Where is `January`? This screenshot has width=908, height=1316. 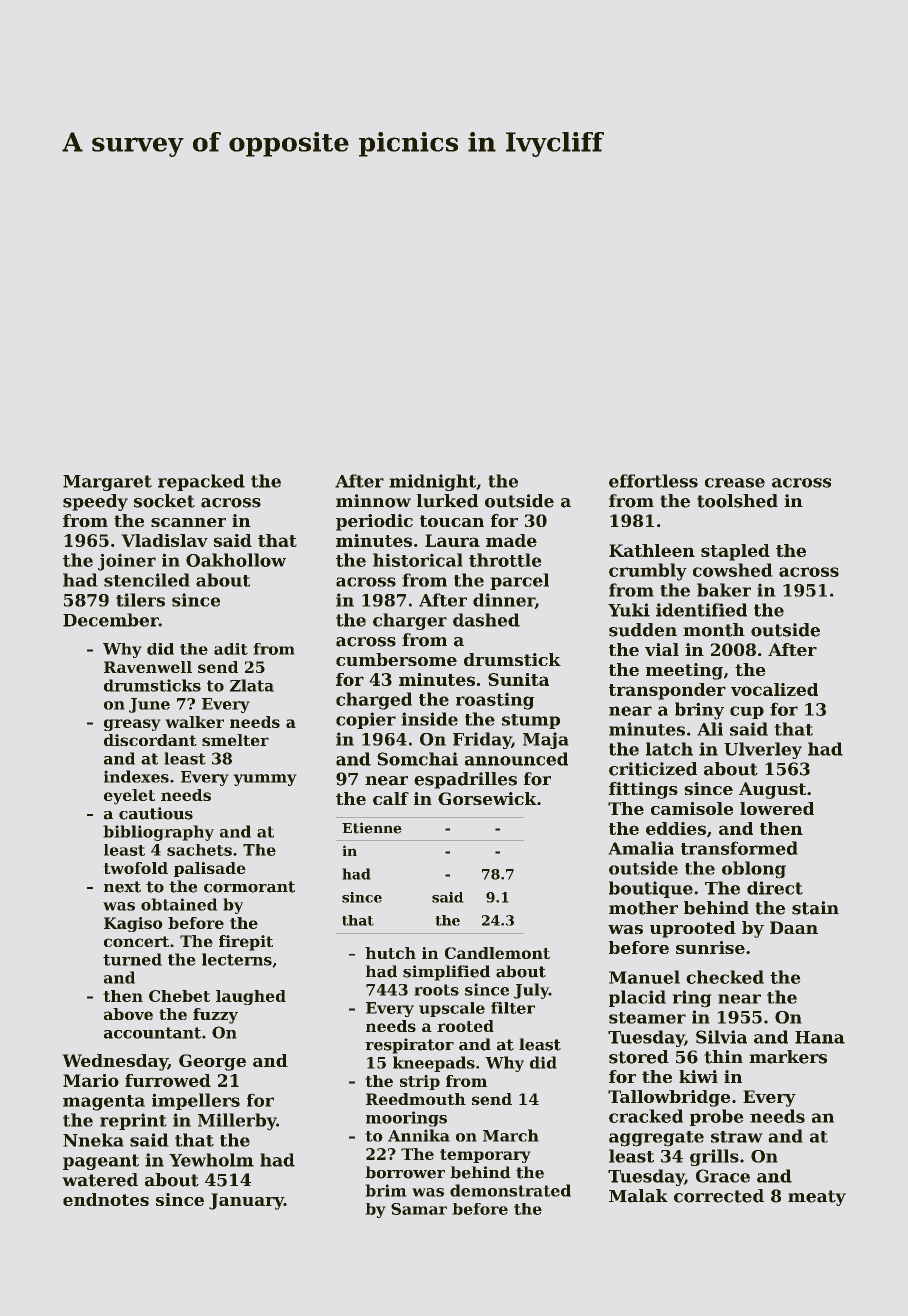 January is located at coordinates (246, 1201).
